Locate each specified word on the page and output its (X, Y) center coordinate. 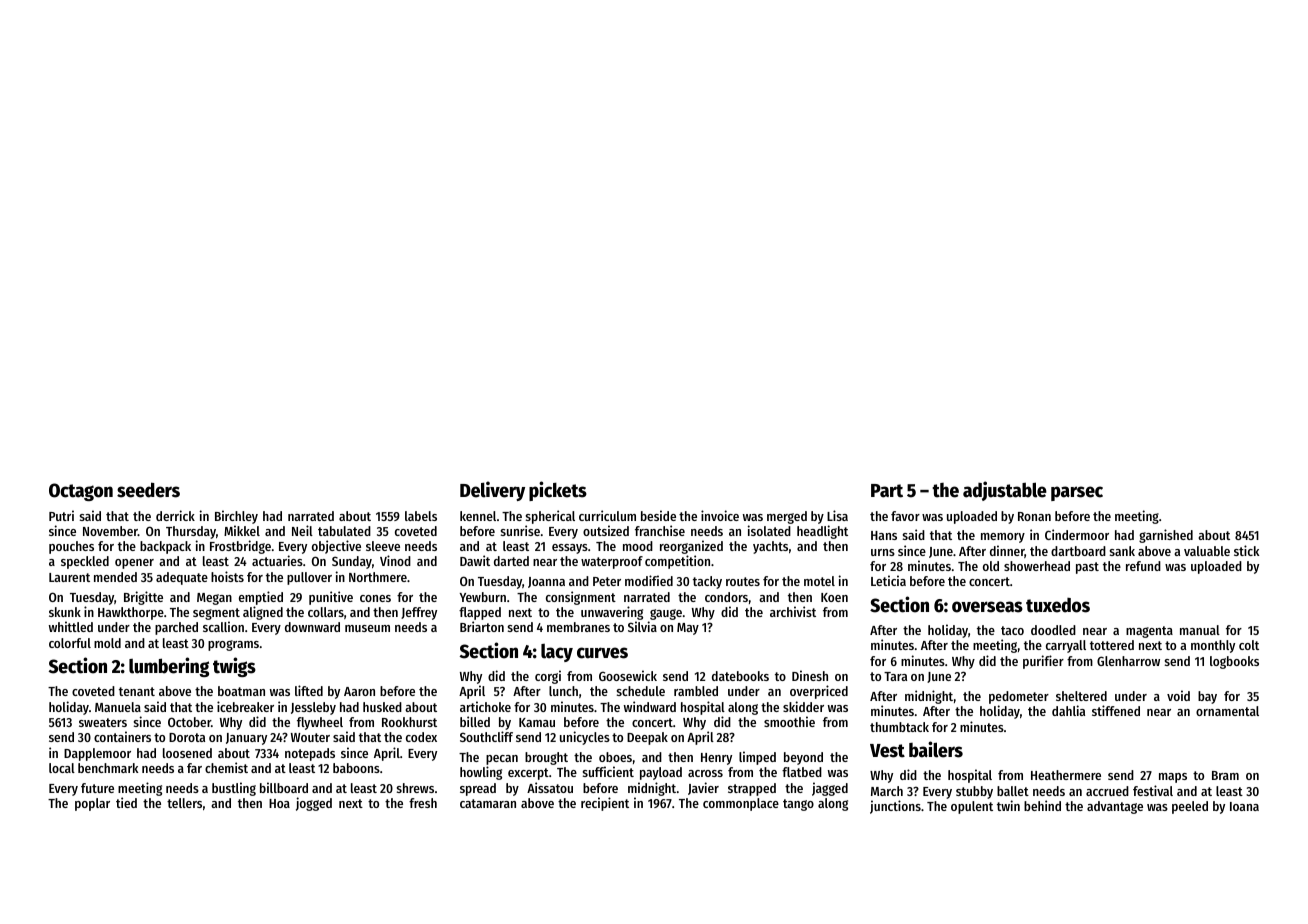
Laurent (69, 577)
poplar (92, 804)
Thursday (191, 532)
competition (677, 562)
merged (787, 517)
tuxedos (1058, 605)
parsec (1077, 493)
